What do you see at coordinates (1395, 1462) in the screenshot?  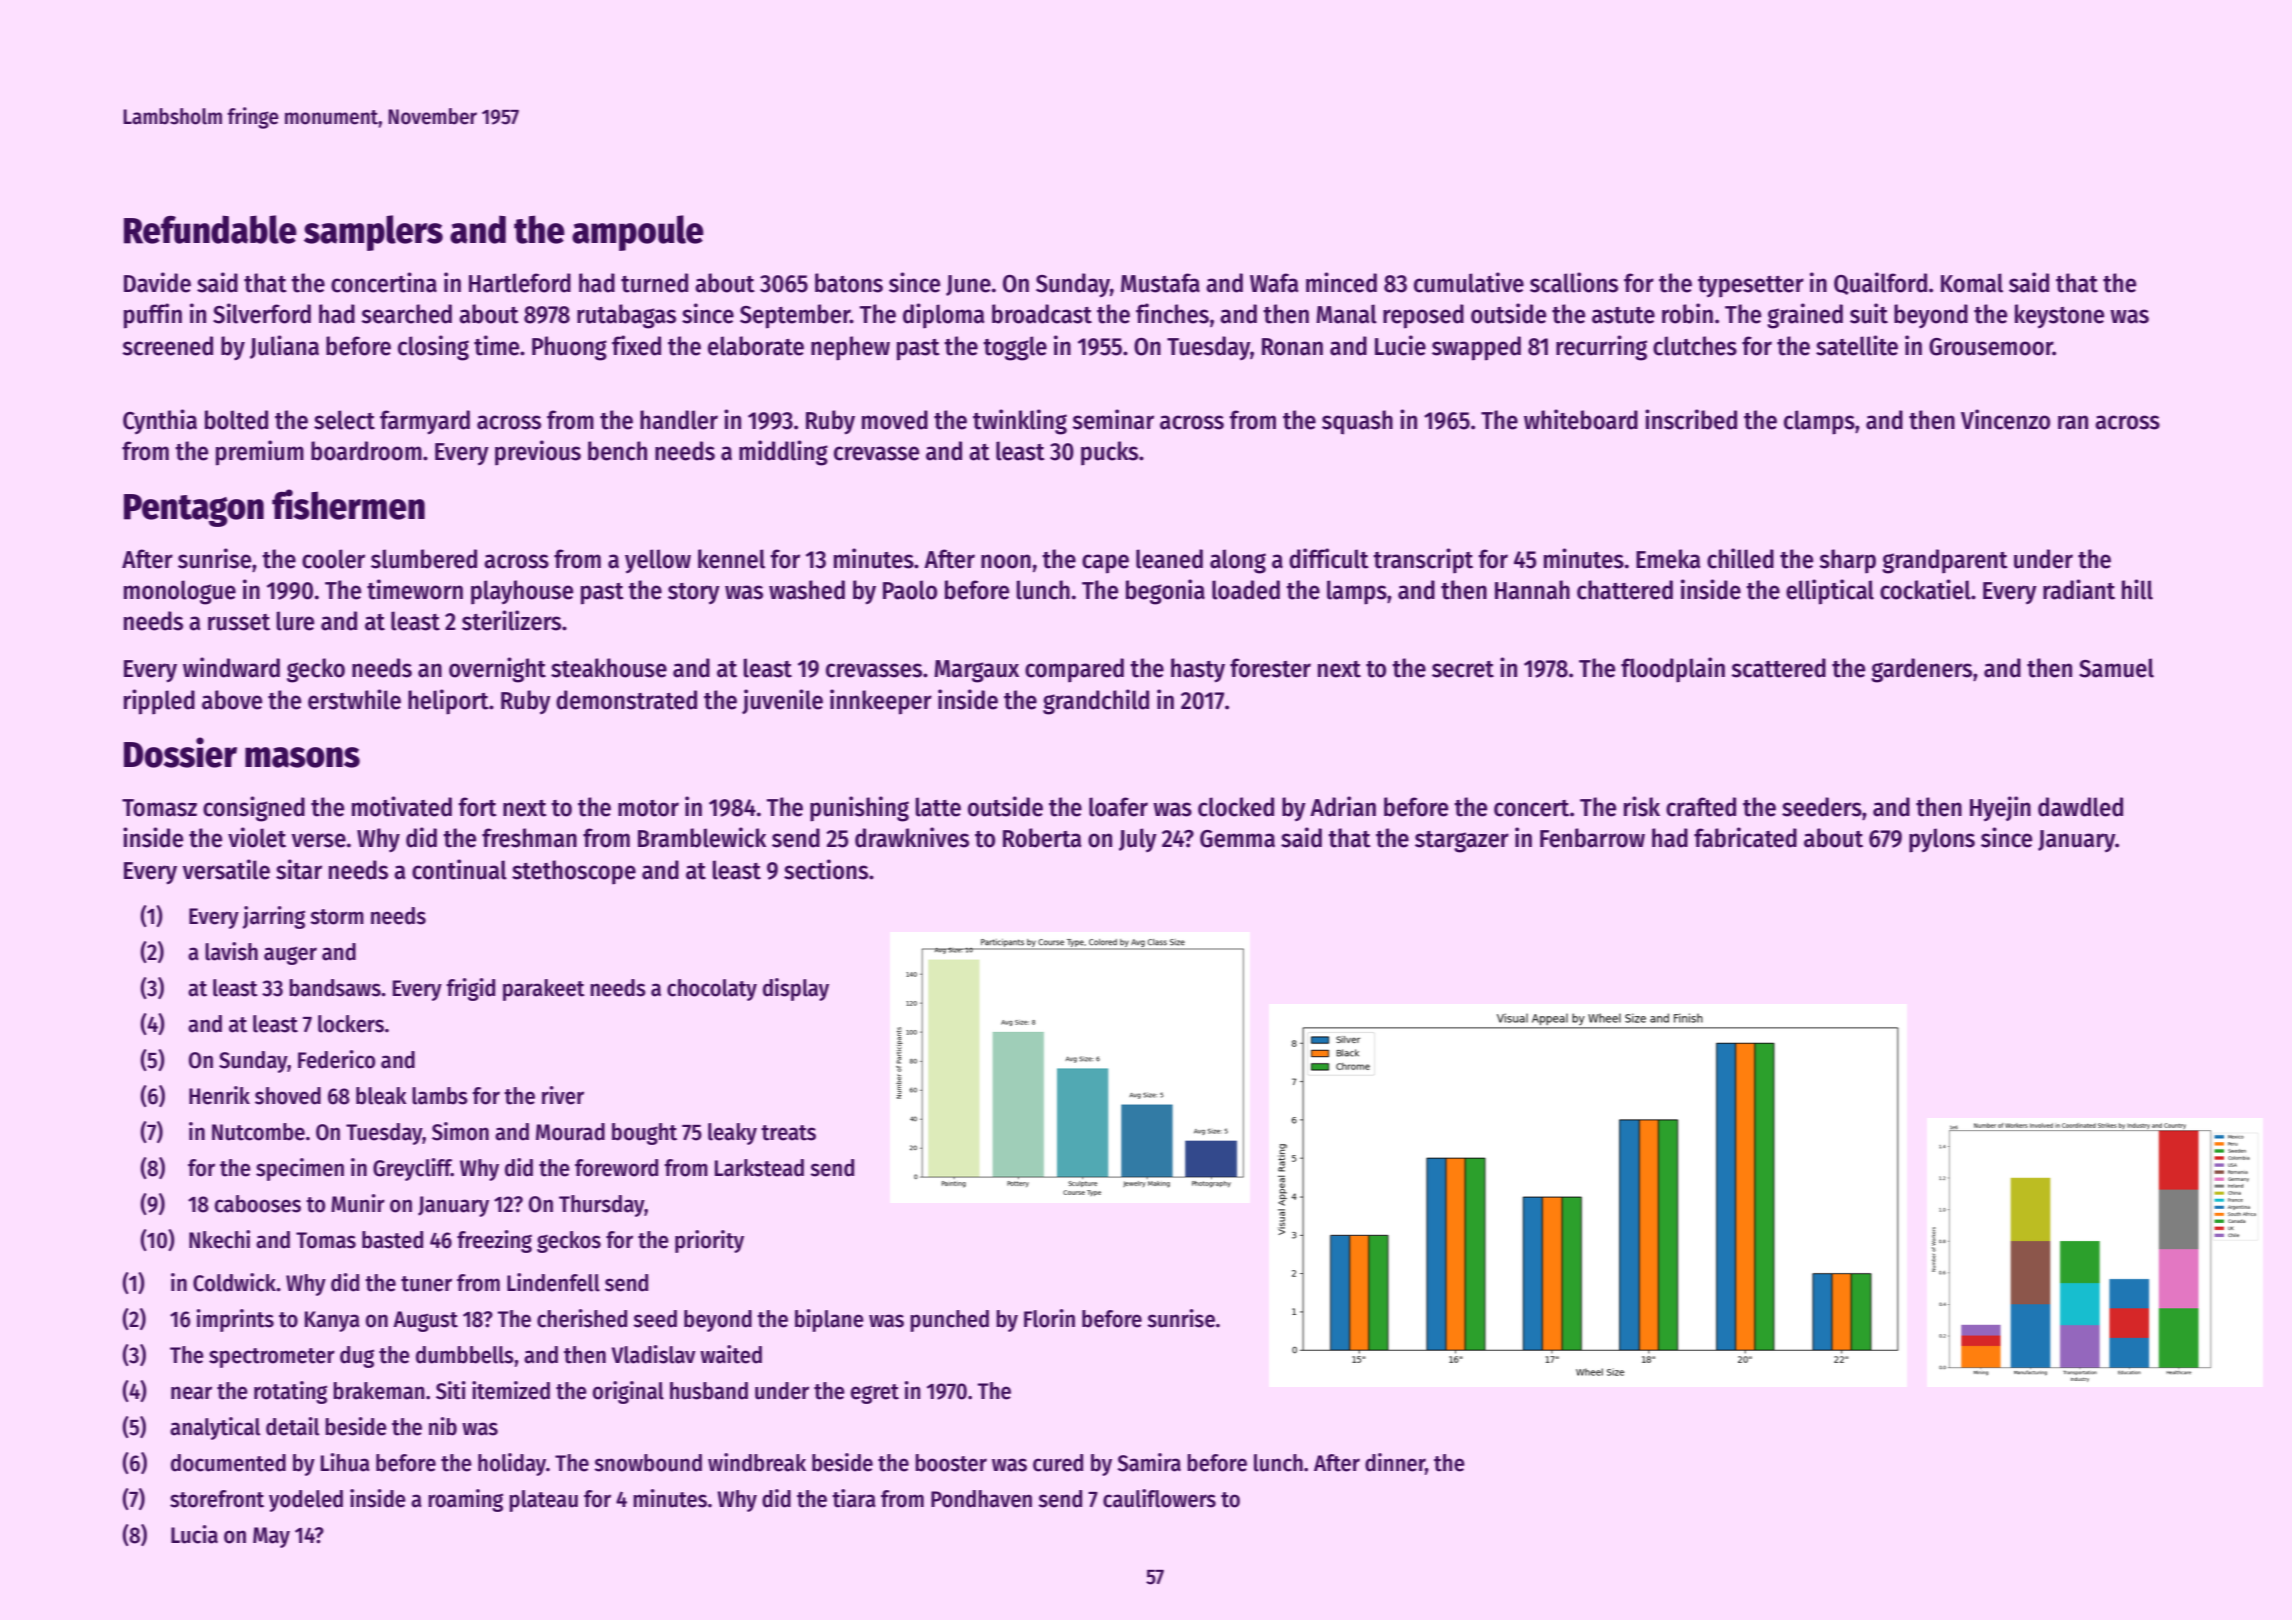 I see `dinner` at bounding box center [1395, 1462].
